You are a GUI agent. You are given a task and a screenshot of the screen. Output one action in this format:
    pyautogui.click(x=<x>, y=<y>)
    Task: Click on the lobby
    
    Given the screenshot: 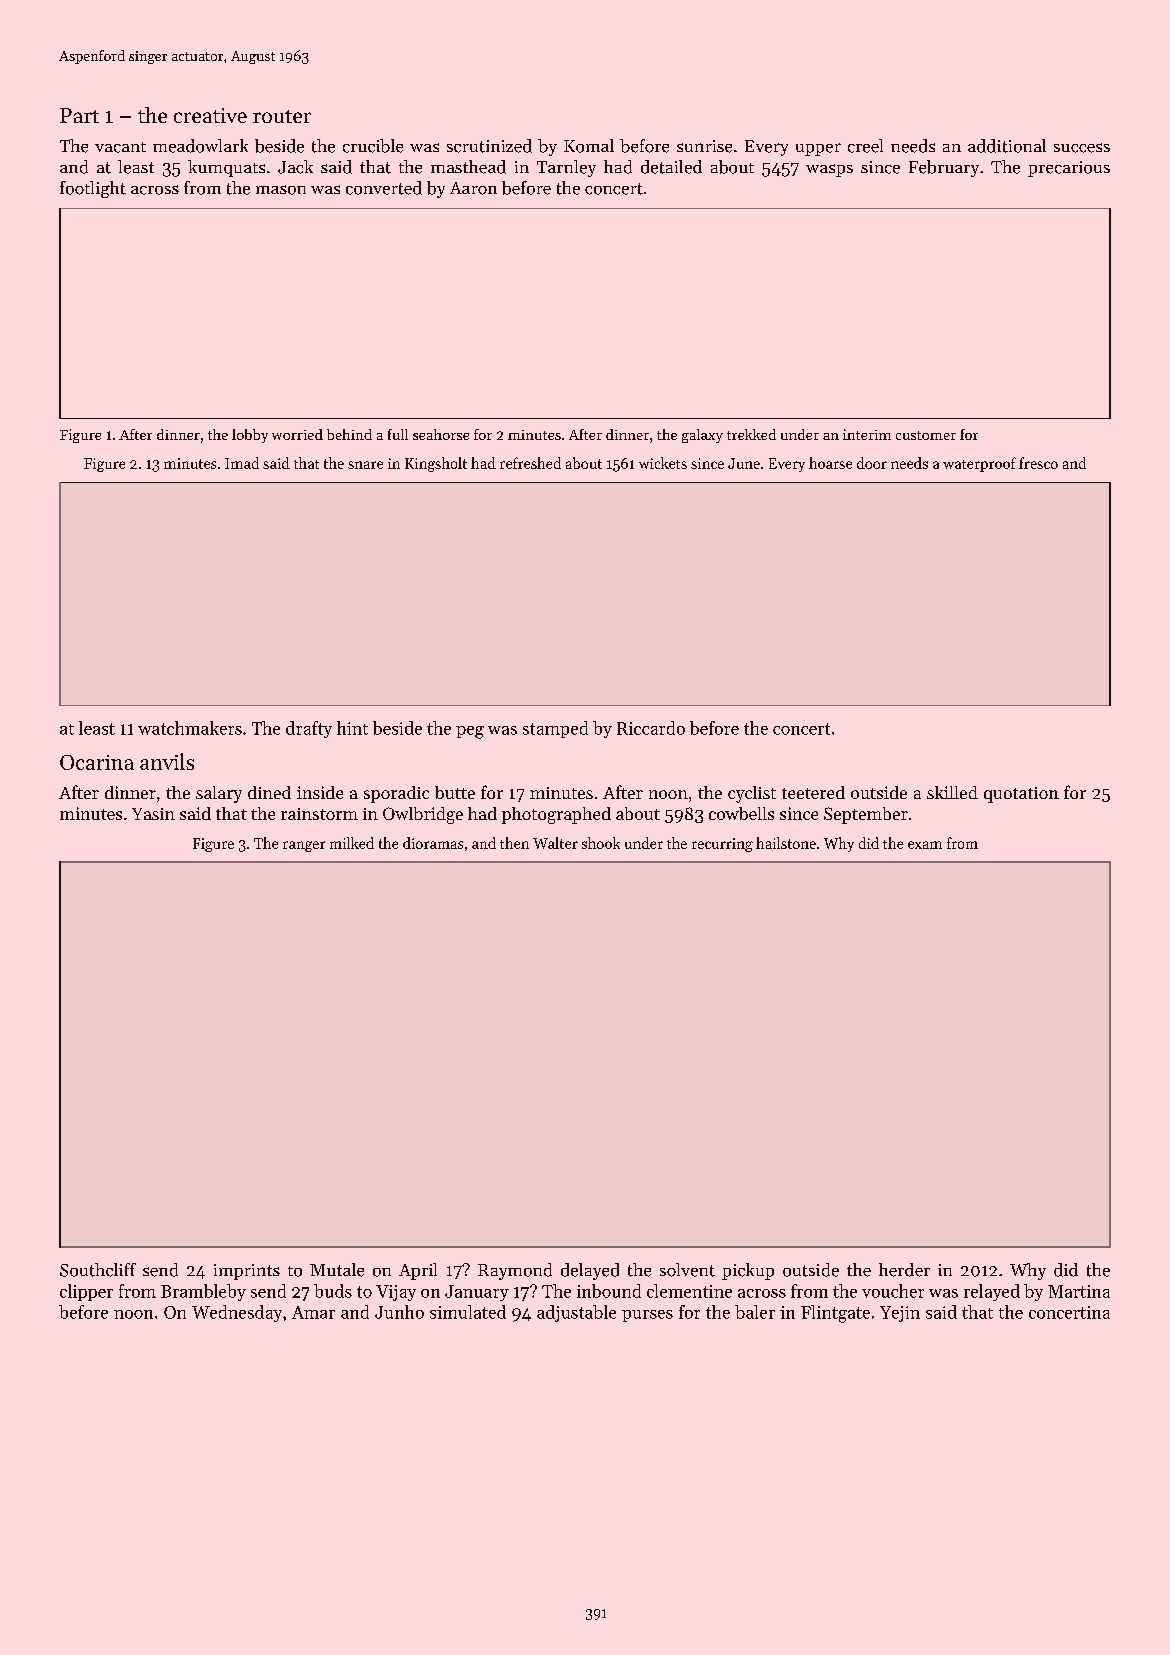 What is the action you would take?
    pyautogui.click(x=250, y=436)
